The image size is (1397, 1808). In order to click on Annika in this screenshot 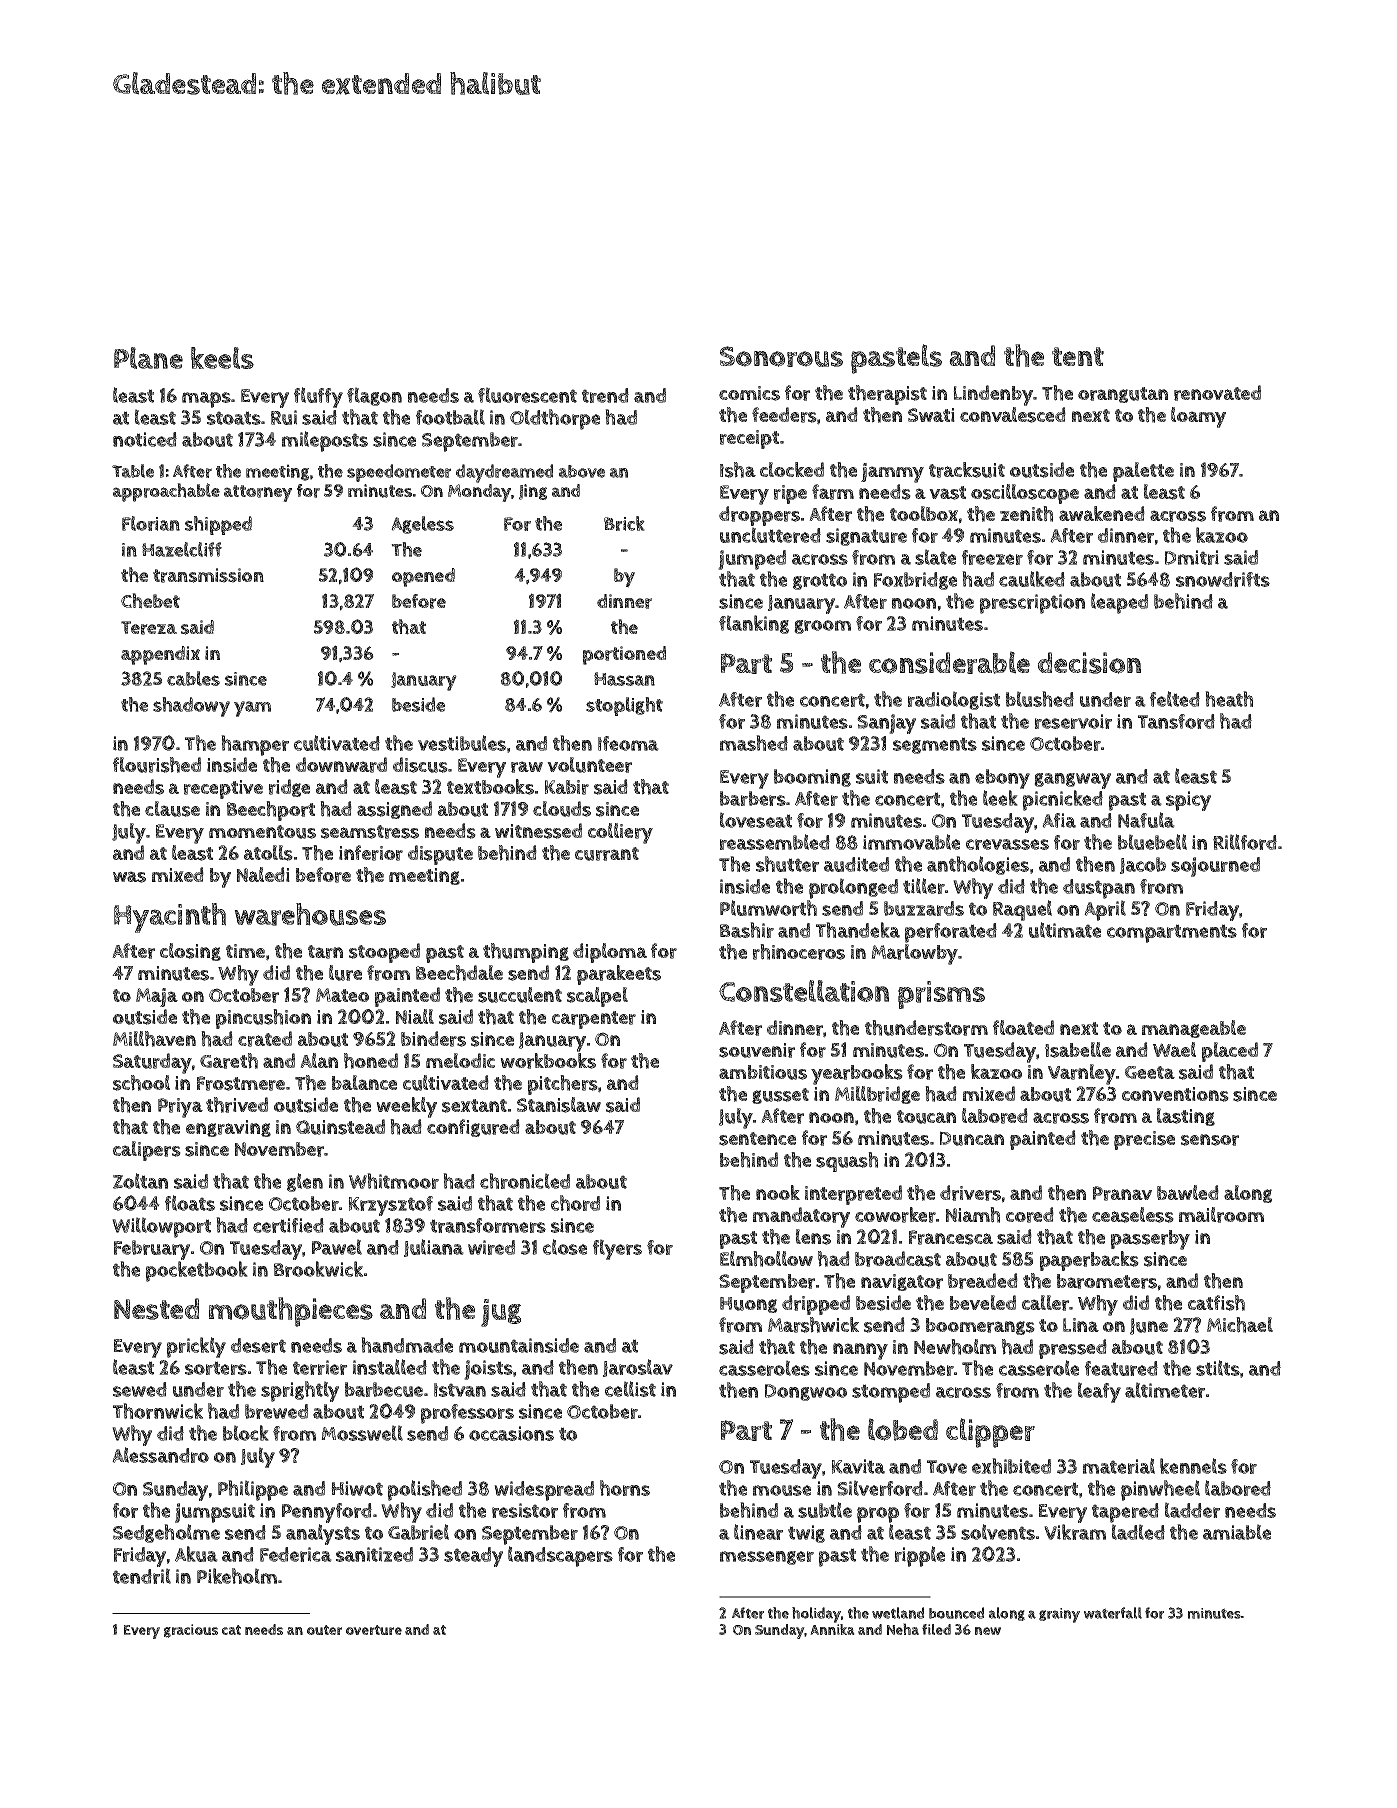, I will do `click(832, 1629)`.
